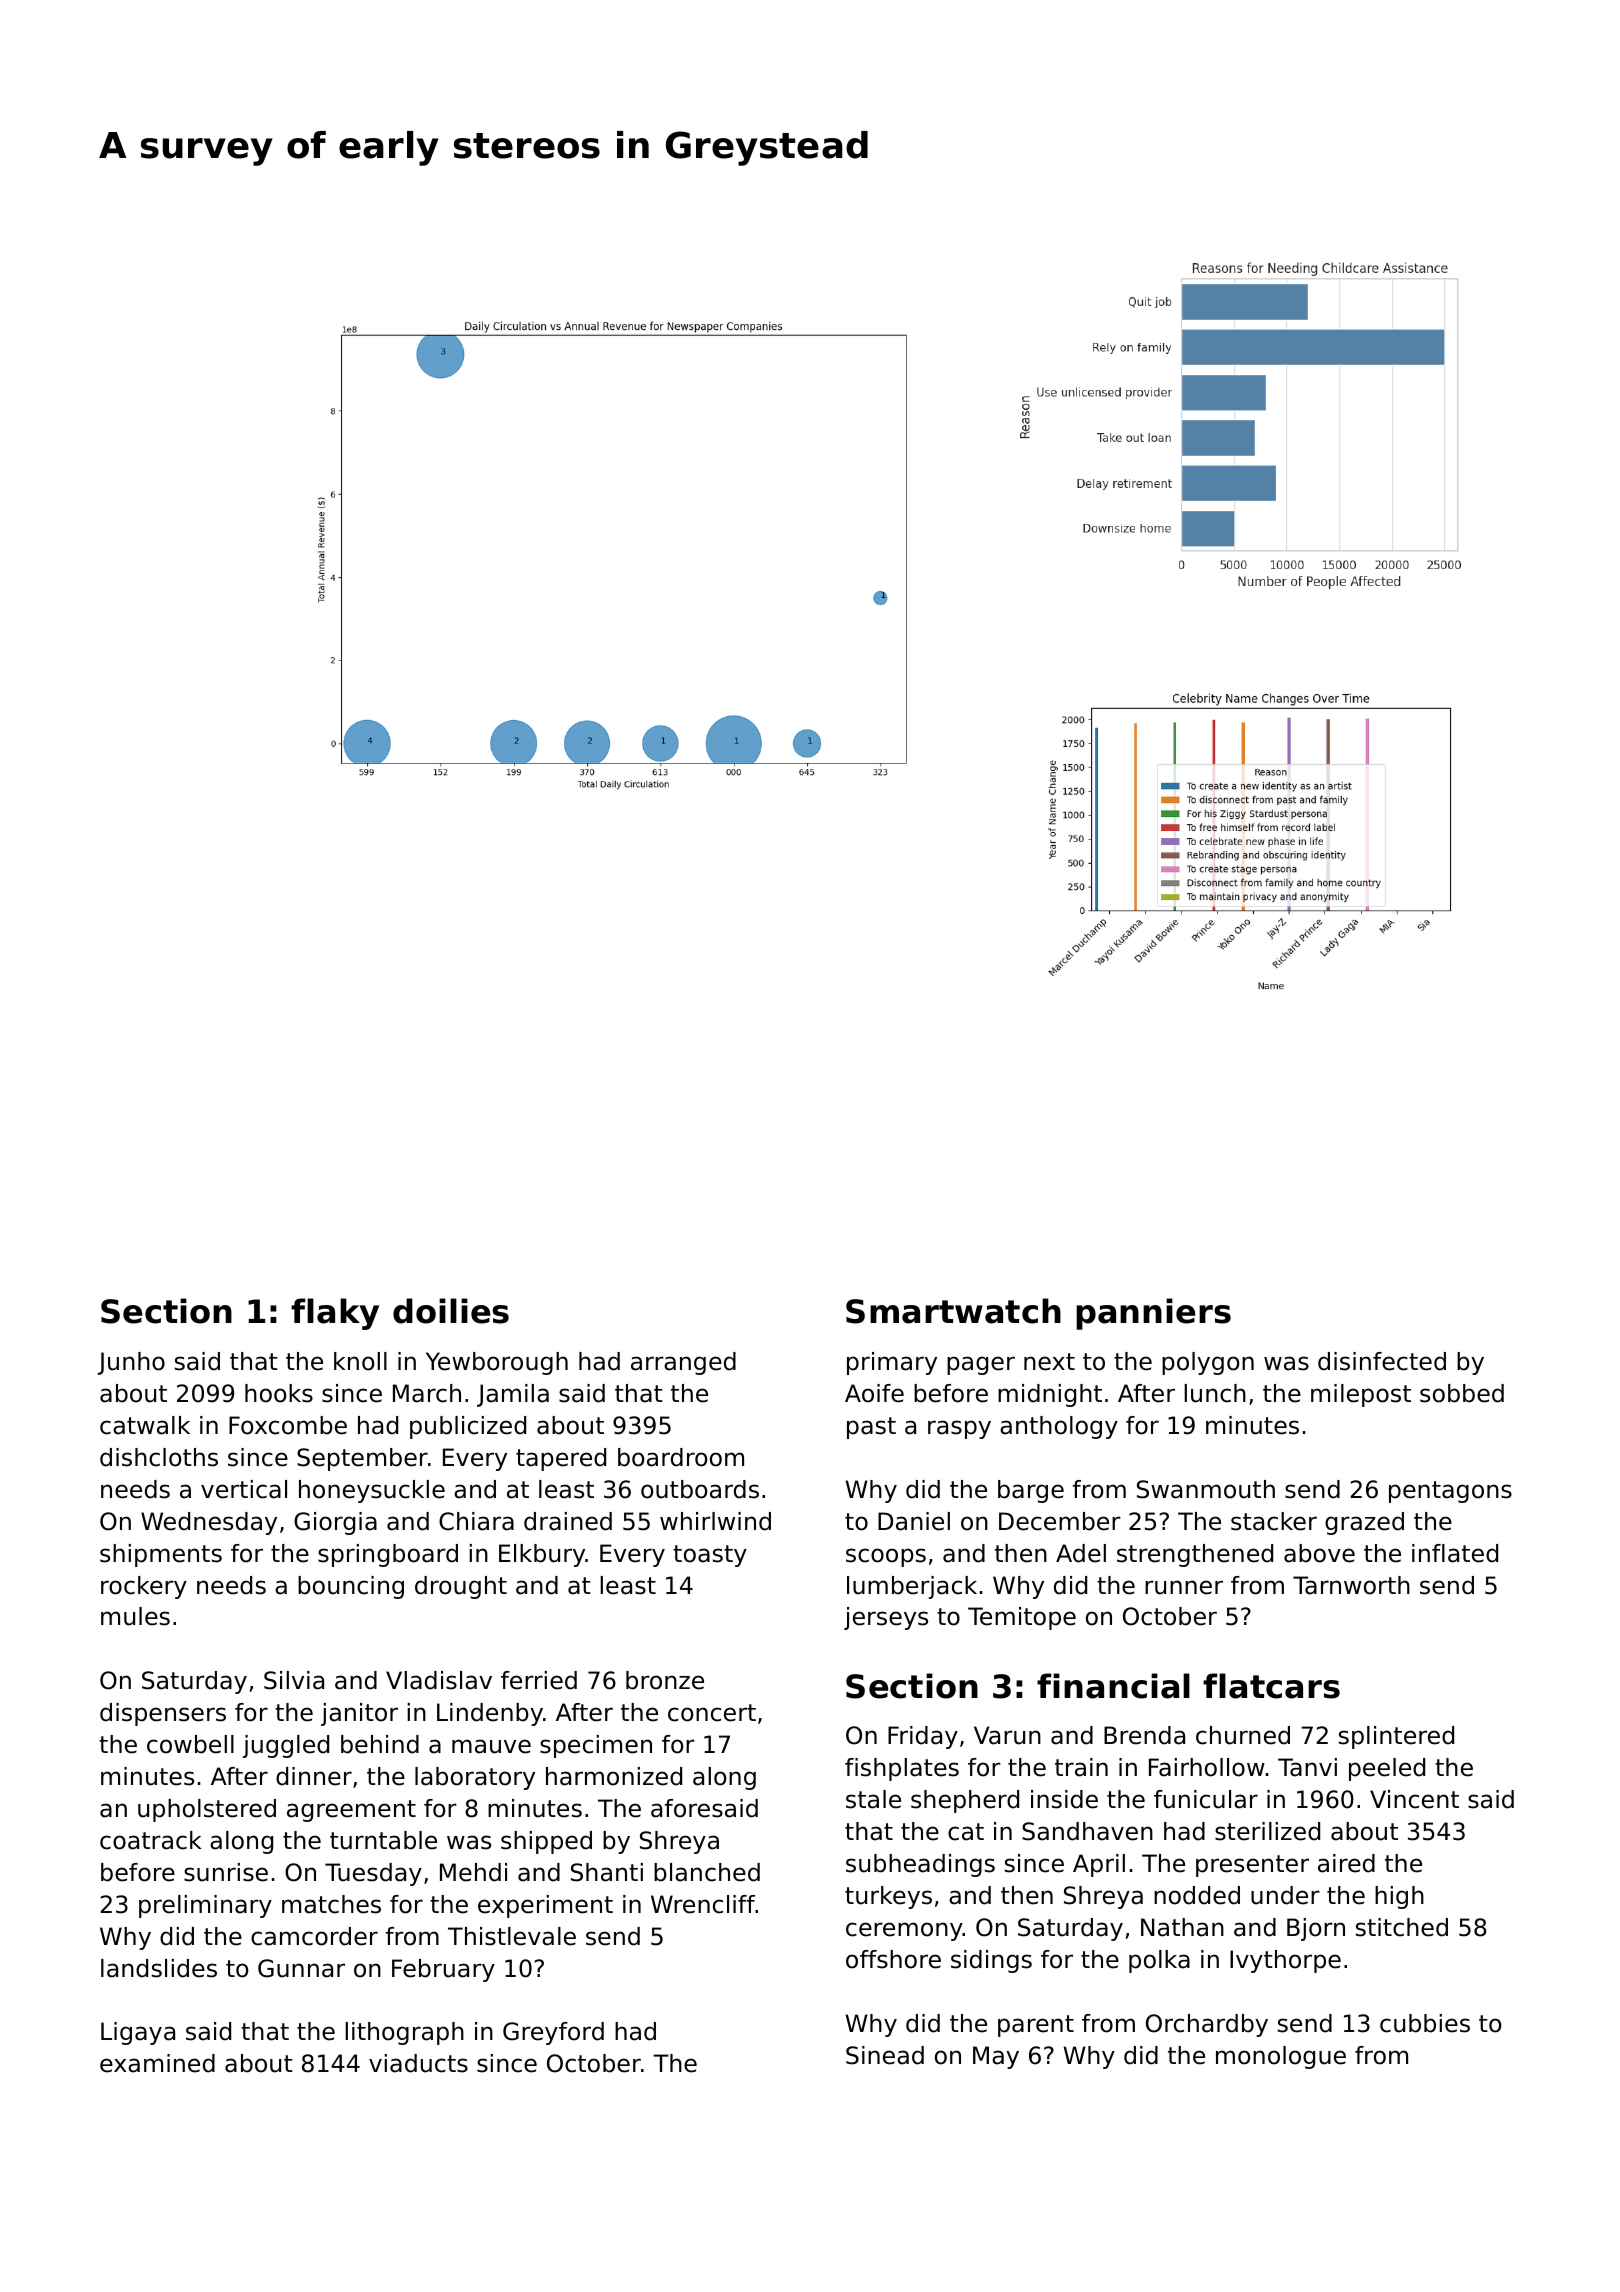  What do you see at coordinates (144, 1587) in the screenshot?
I see `rockery` at bounding box center [144, 1587].
